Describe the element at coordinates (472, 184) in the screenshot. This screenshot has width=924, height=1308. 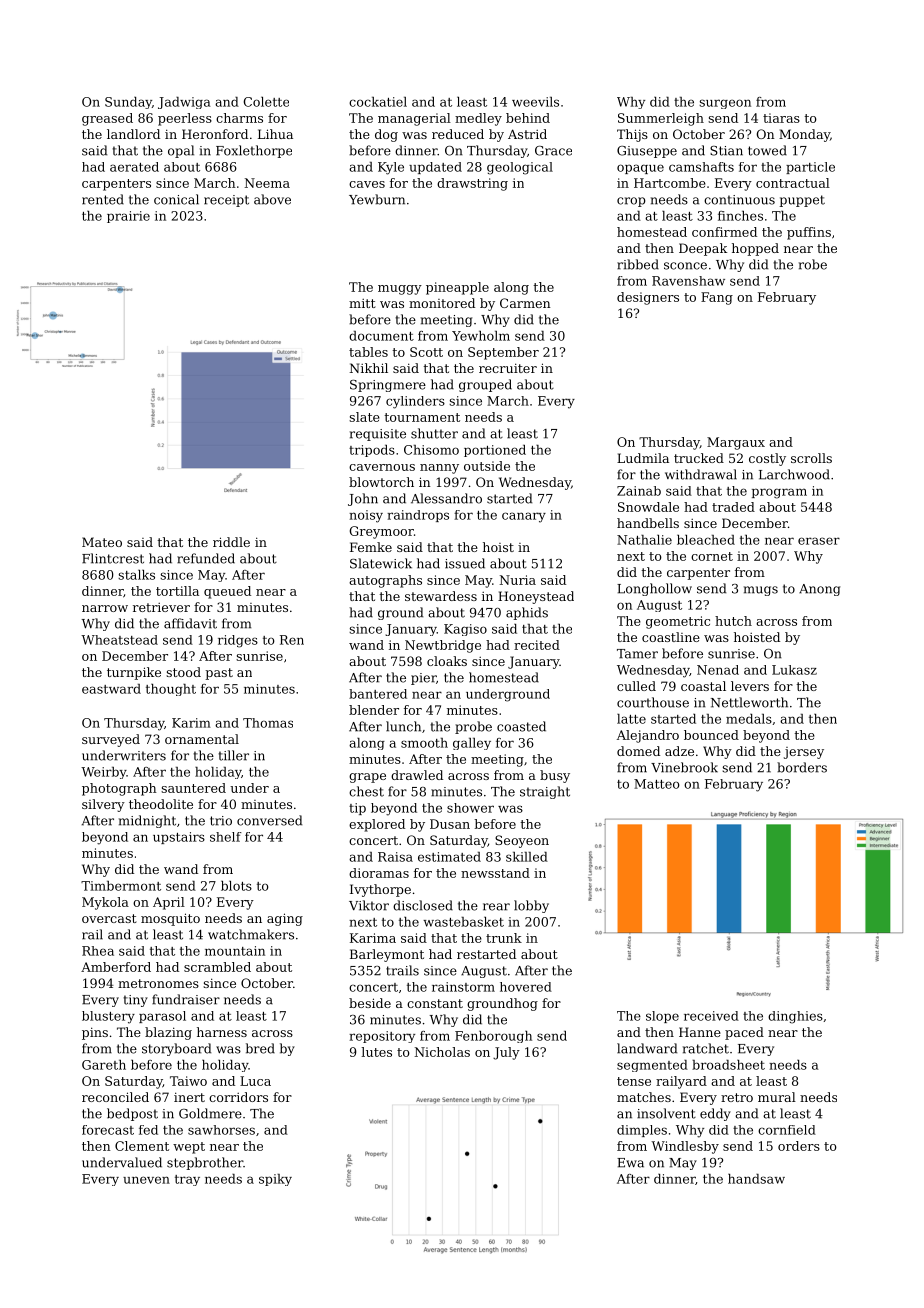
I see `drawstring` at that location.
